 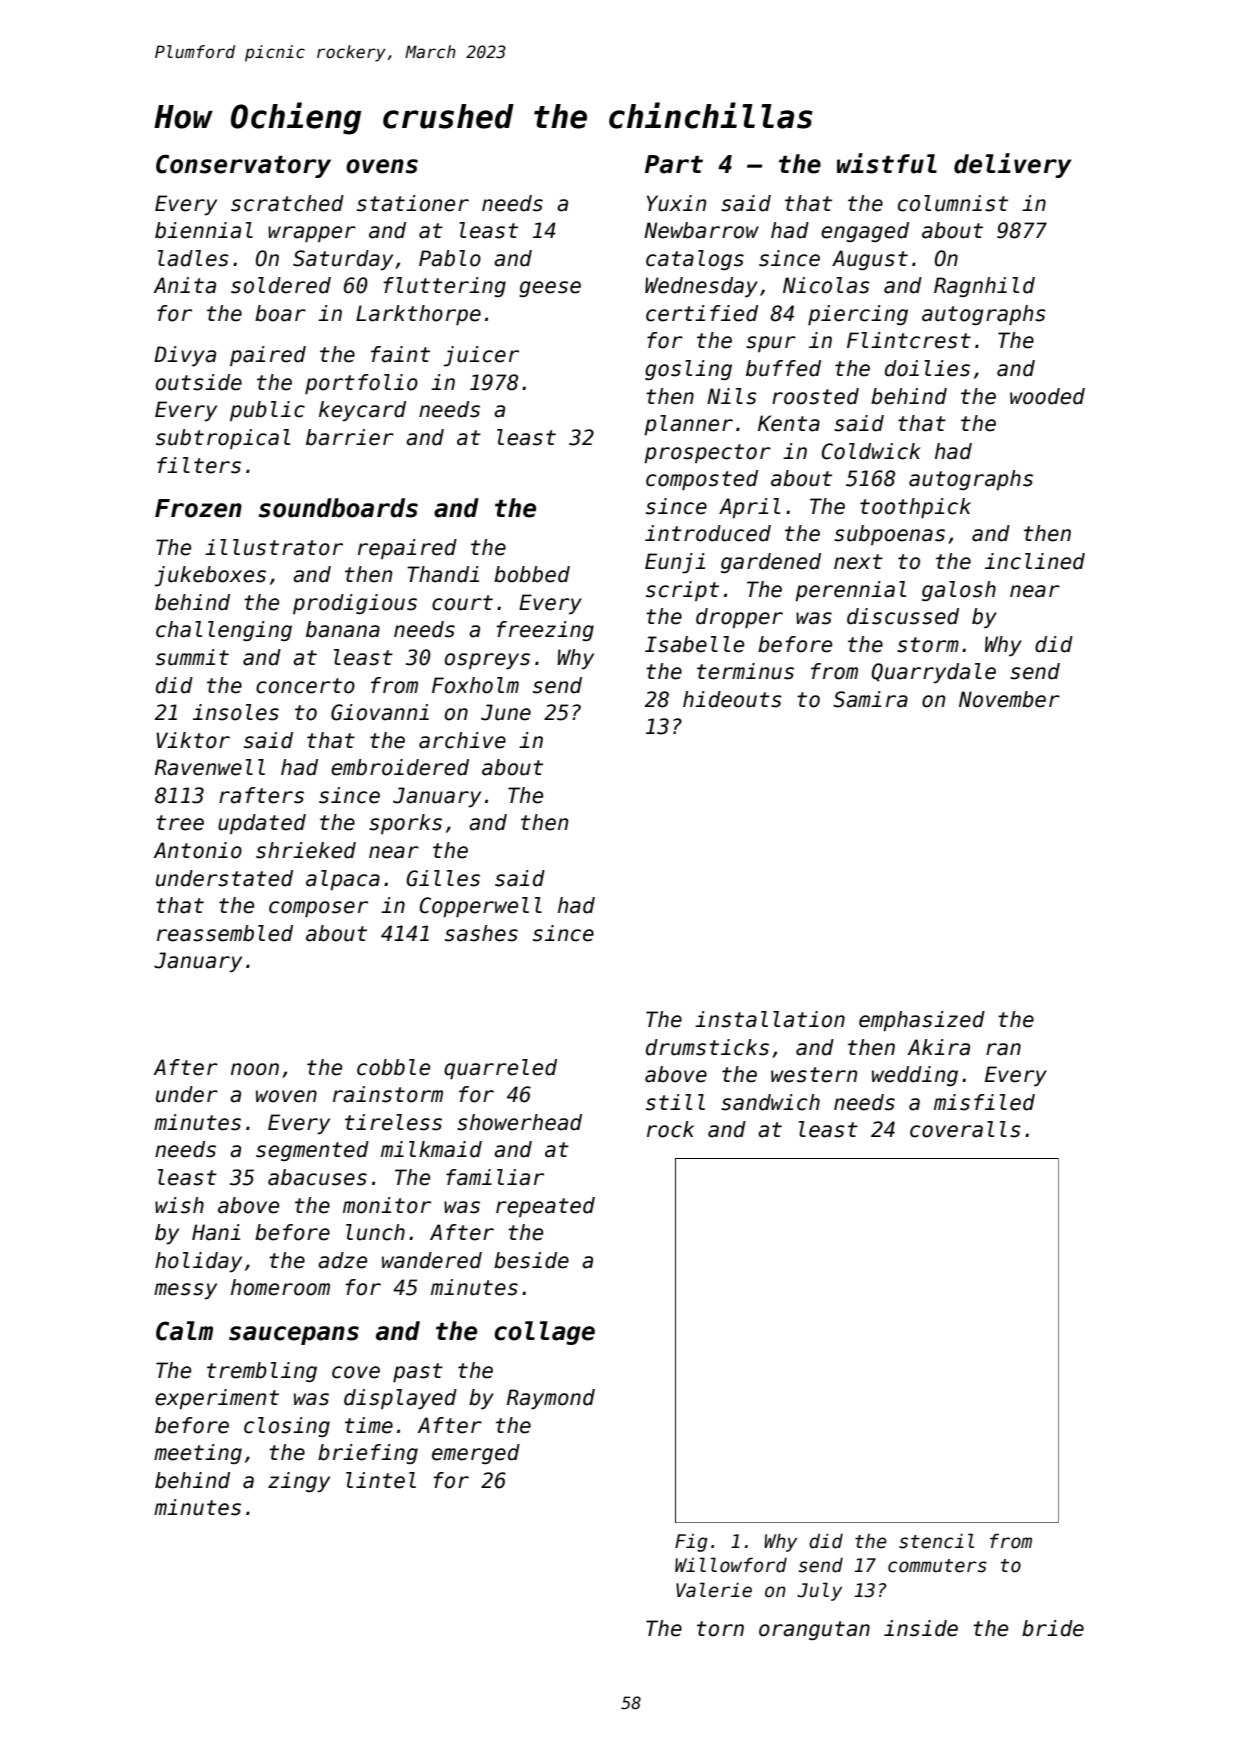 I want to click on abacuses, so click(x=317, y=1177).
